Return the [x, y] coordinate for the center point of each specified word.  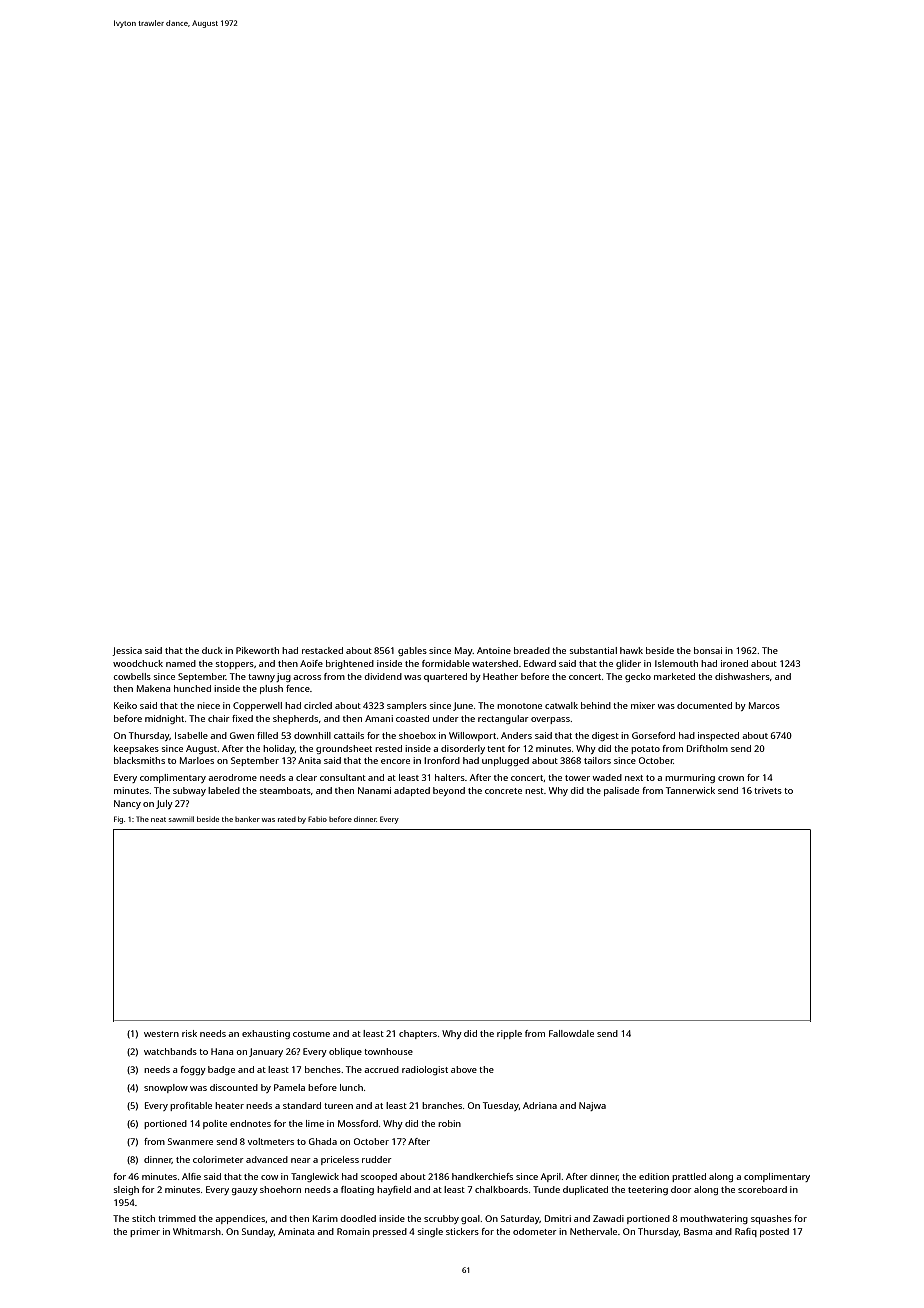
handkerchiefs [482, 1176]
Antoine [494, 650]
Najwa [592, 1106]
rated [287, 819]
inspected [718, 736]
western [161, 1034]
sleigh [126, 1190]
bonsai [708, 650]
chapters [418, 1034]
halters [450, 777]
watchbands [170, 1051]
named [181, 663]
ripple [509, 1034]
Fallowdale [571, 1033]
